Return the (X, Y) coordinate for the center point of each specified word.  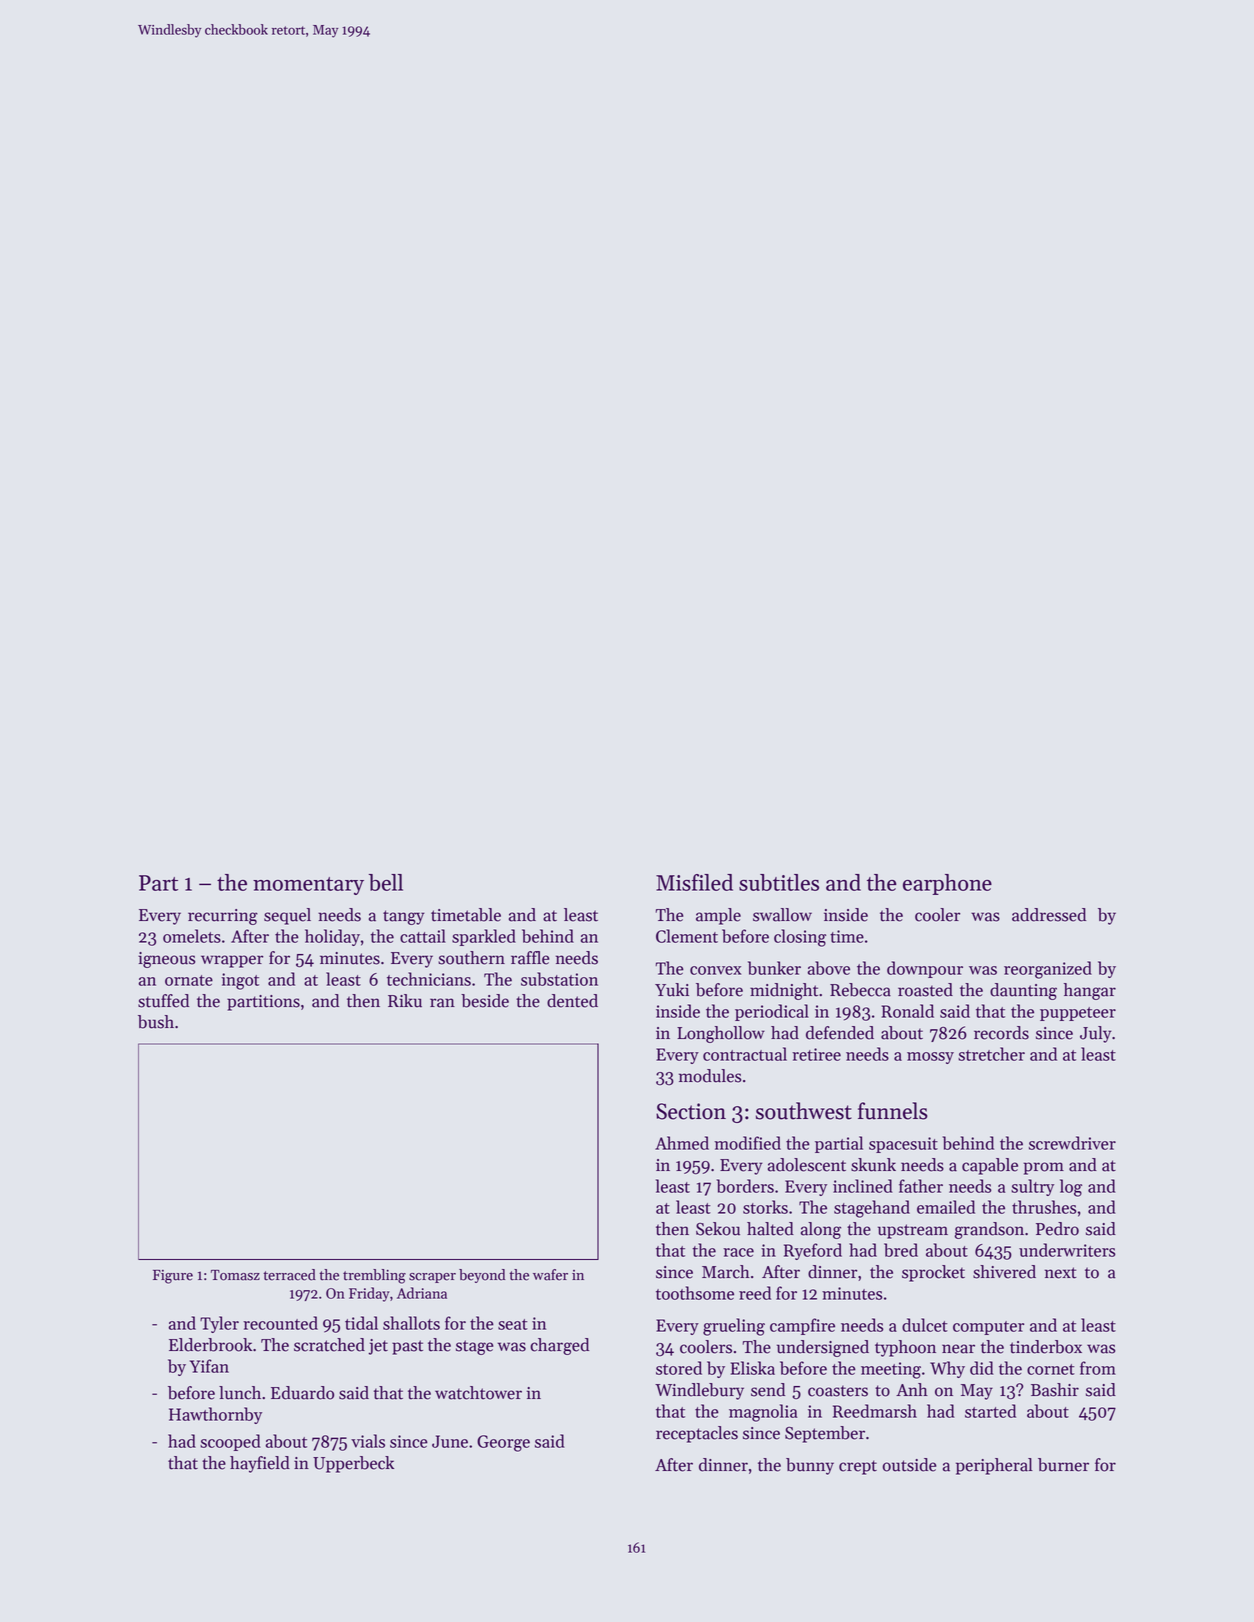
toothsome (695, 1293)
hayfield (260, 1464)
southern (471, 958)
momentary (308, 886)
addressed (1049, 915)
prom (1043, 1168)
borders (745, 1186)
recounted (280, 1323)
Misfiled (694, 882)
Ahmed (682, 1143)
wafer (550, 1275)
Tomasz (235, 1275)
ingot (240, 981)
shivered (1004, 1272)
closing (800, 938)
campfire (802, 1326)
